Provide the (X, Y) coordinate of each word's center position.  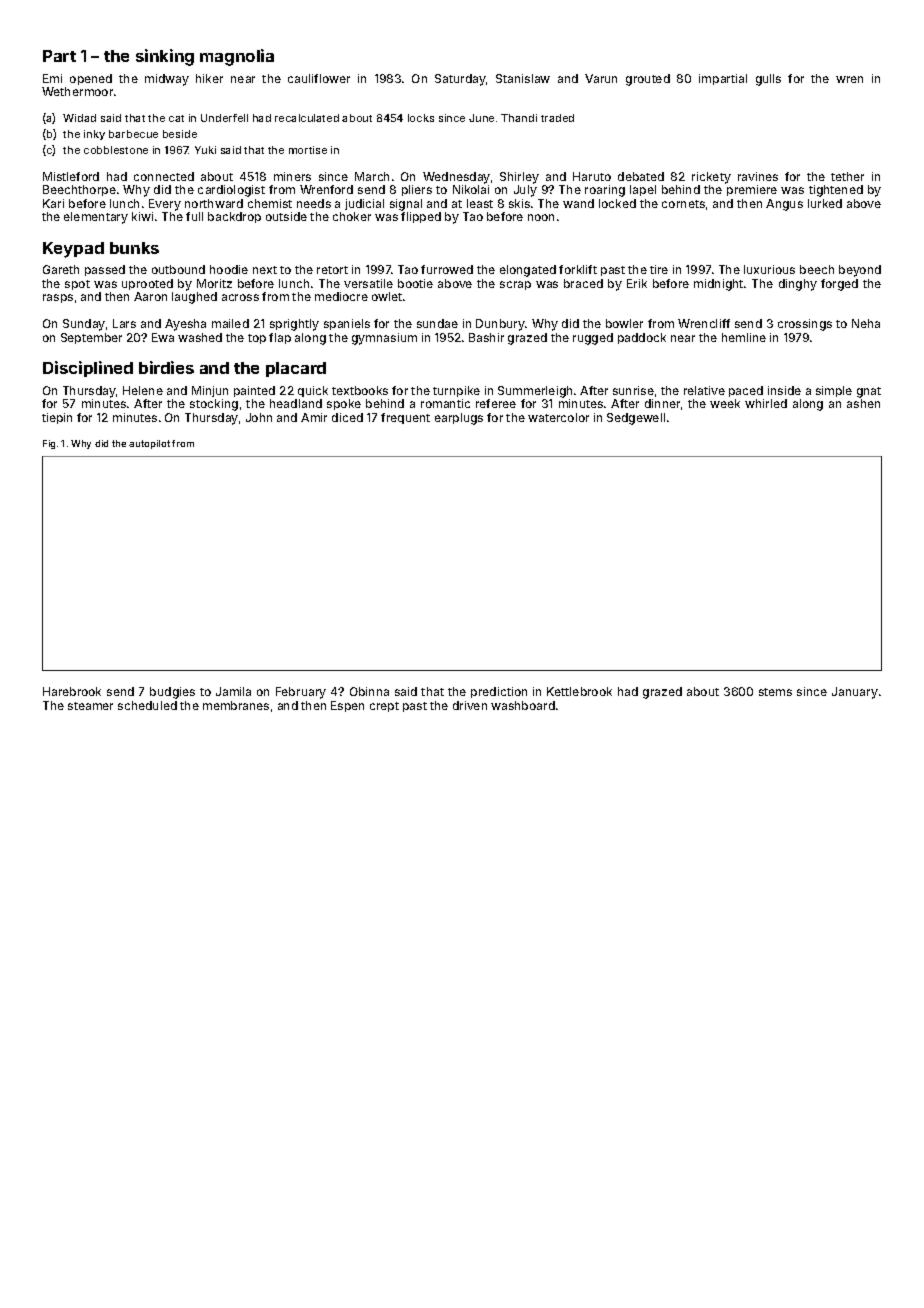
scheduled (147, 705)
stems (775, 692)
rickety (711, 178)
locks (421, 118)
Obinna (369, 691)
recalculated (307, 118)
